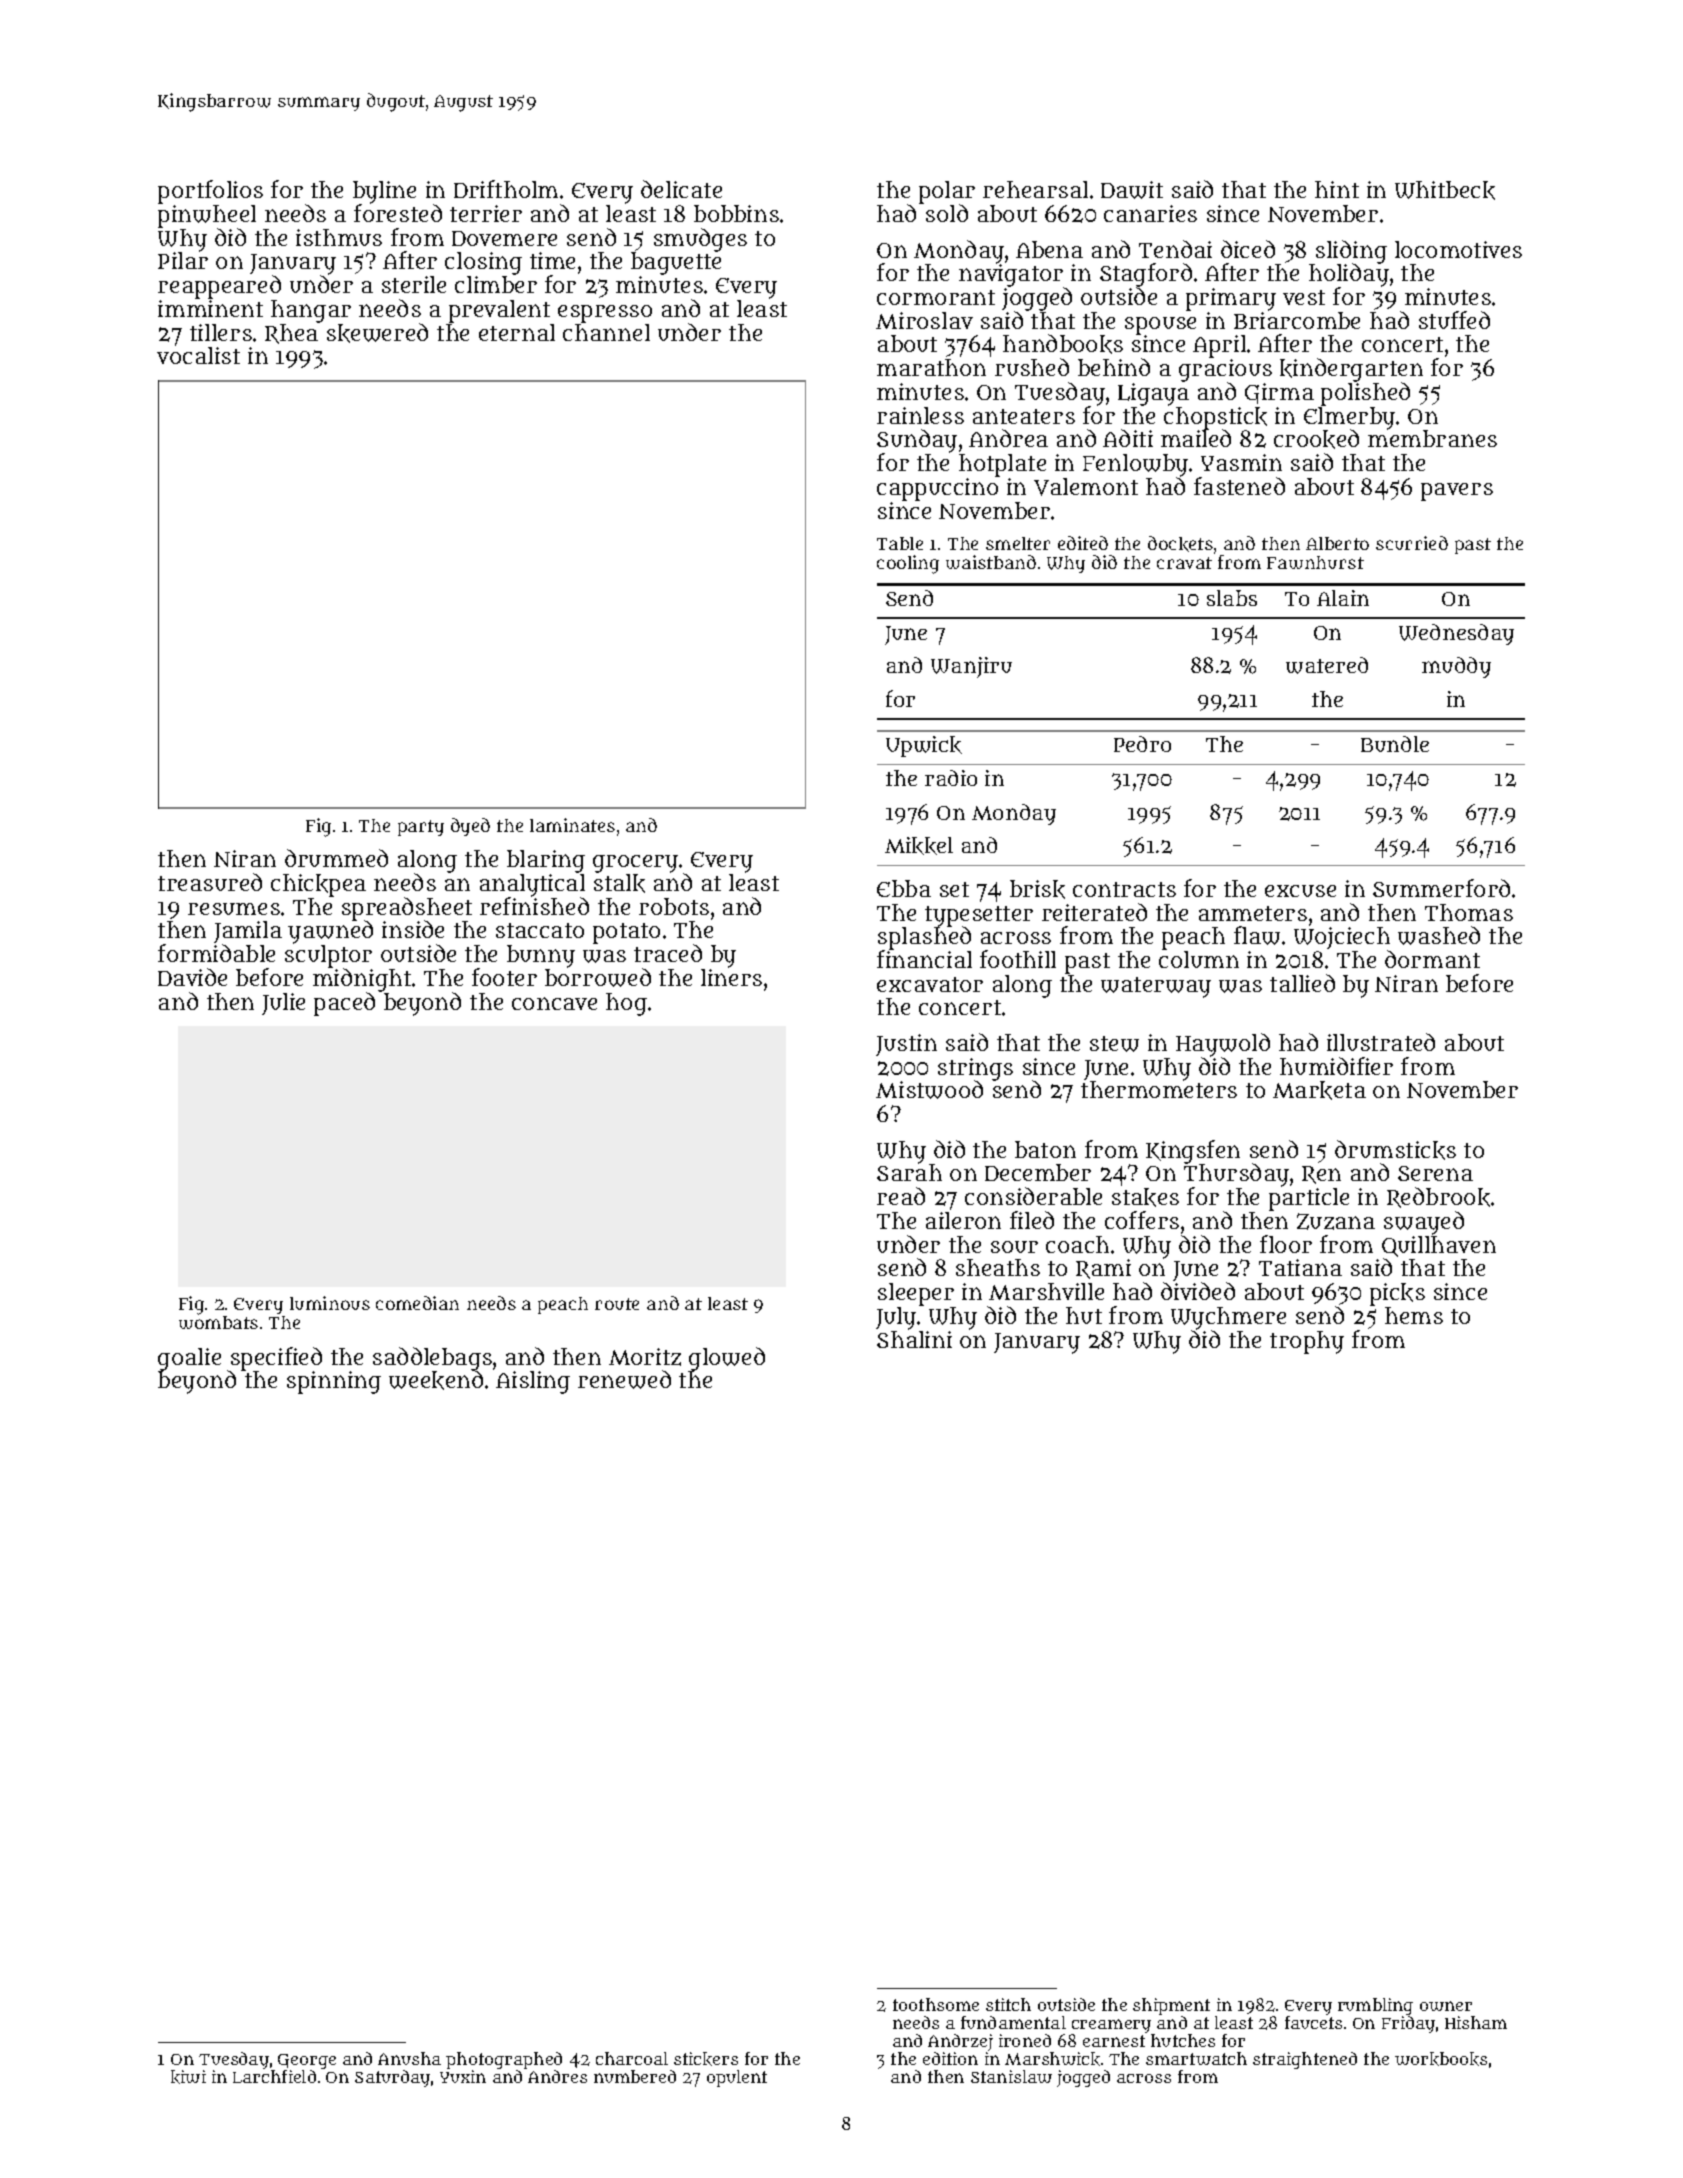  I want to click on sleeper, so click(916, 1294).
